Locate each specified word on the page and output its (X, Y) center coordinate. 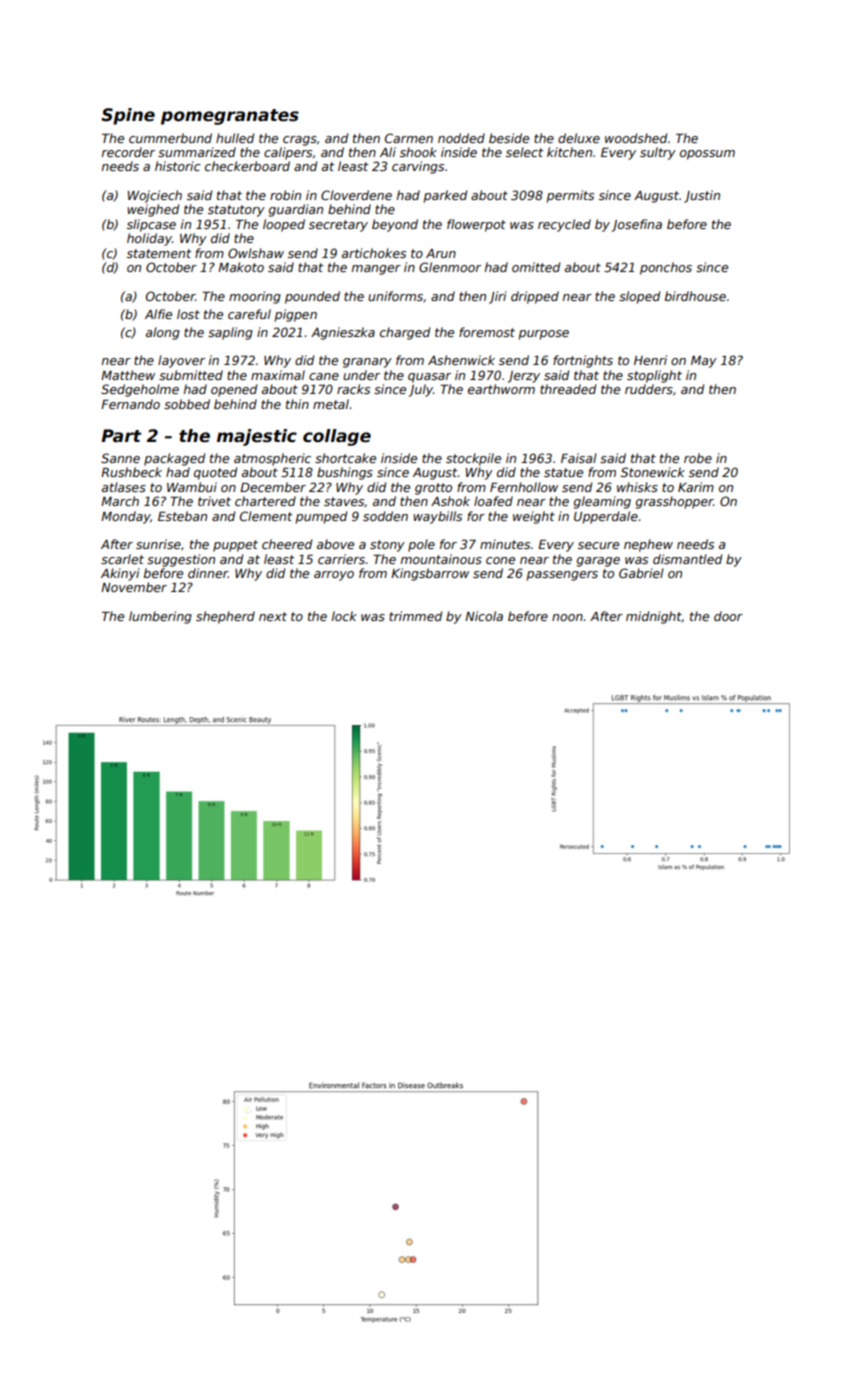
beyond (395, 225)
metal (331, 404)
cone (500, 560)
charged (405, 333)
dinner (208, 573)
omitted (536, 267)
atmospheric (272, 459)
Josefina (637, 225)
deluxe (579, 138)
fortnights (583, 361)
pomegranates (230, 117)
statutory (236, 211)
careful (249, 314)
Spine (128, 116)
